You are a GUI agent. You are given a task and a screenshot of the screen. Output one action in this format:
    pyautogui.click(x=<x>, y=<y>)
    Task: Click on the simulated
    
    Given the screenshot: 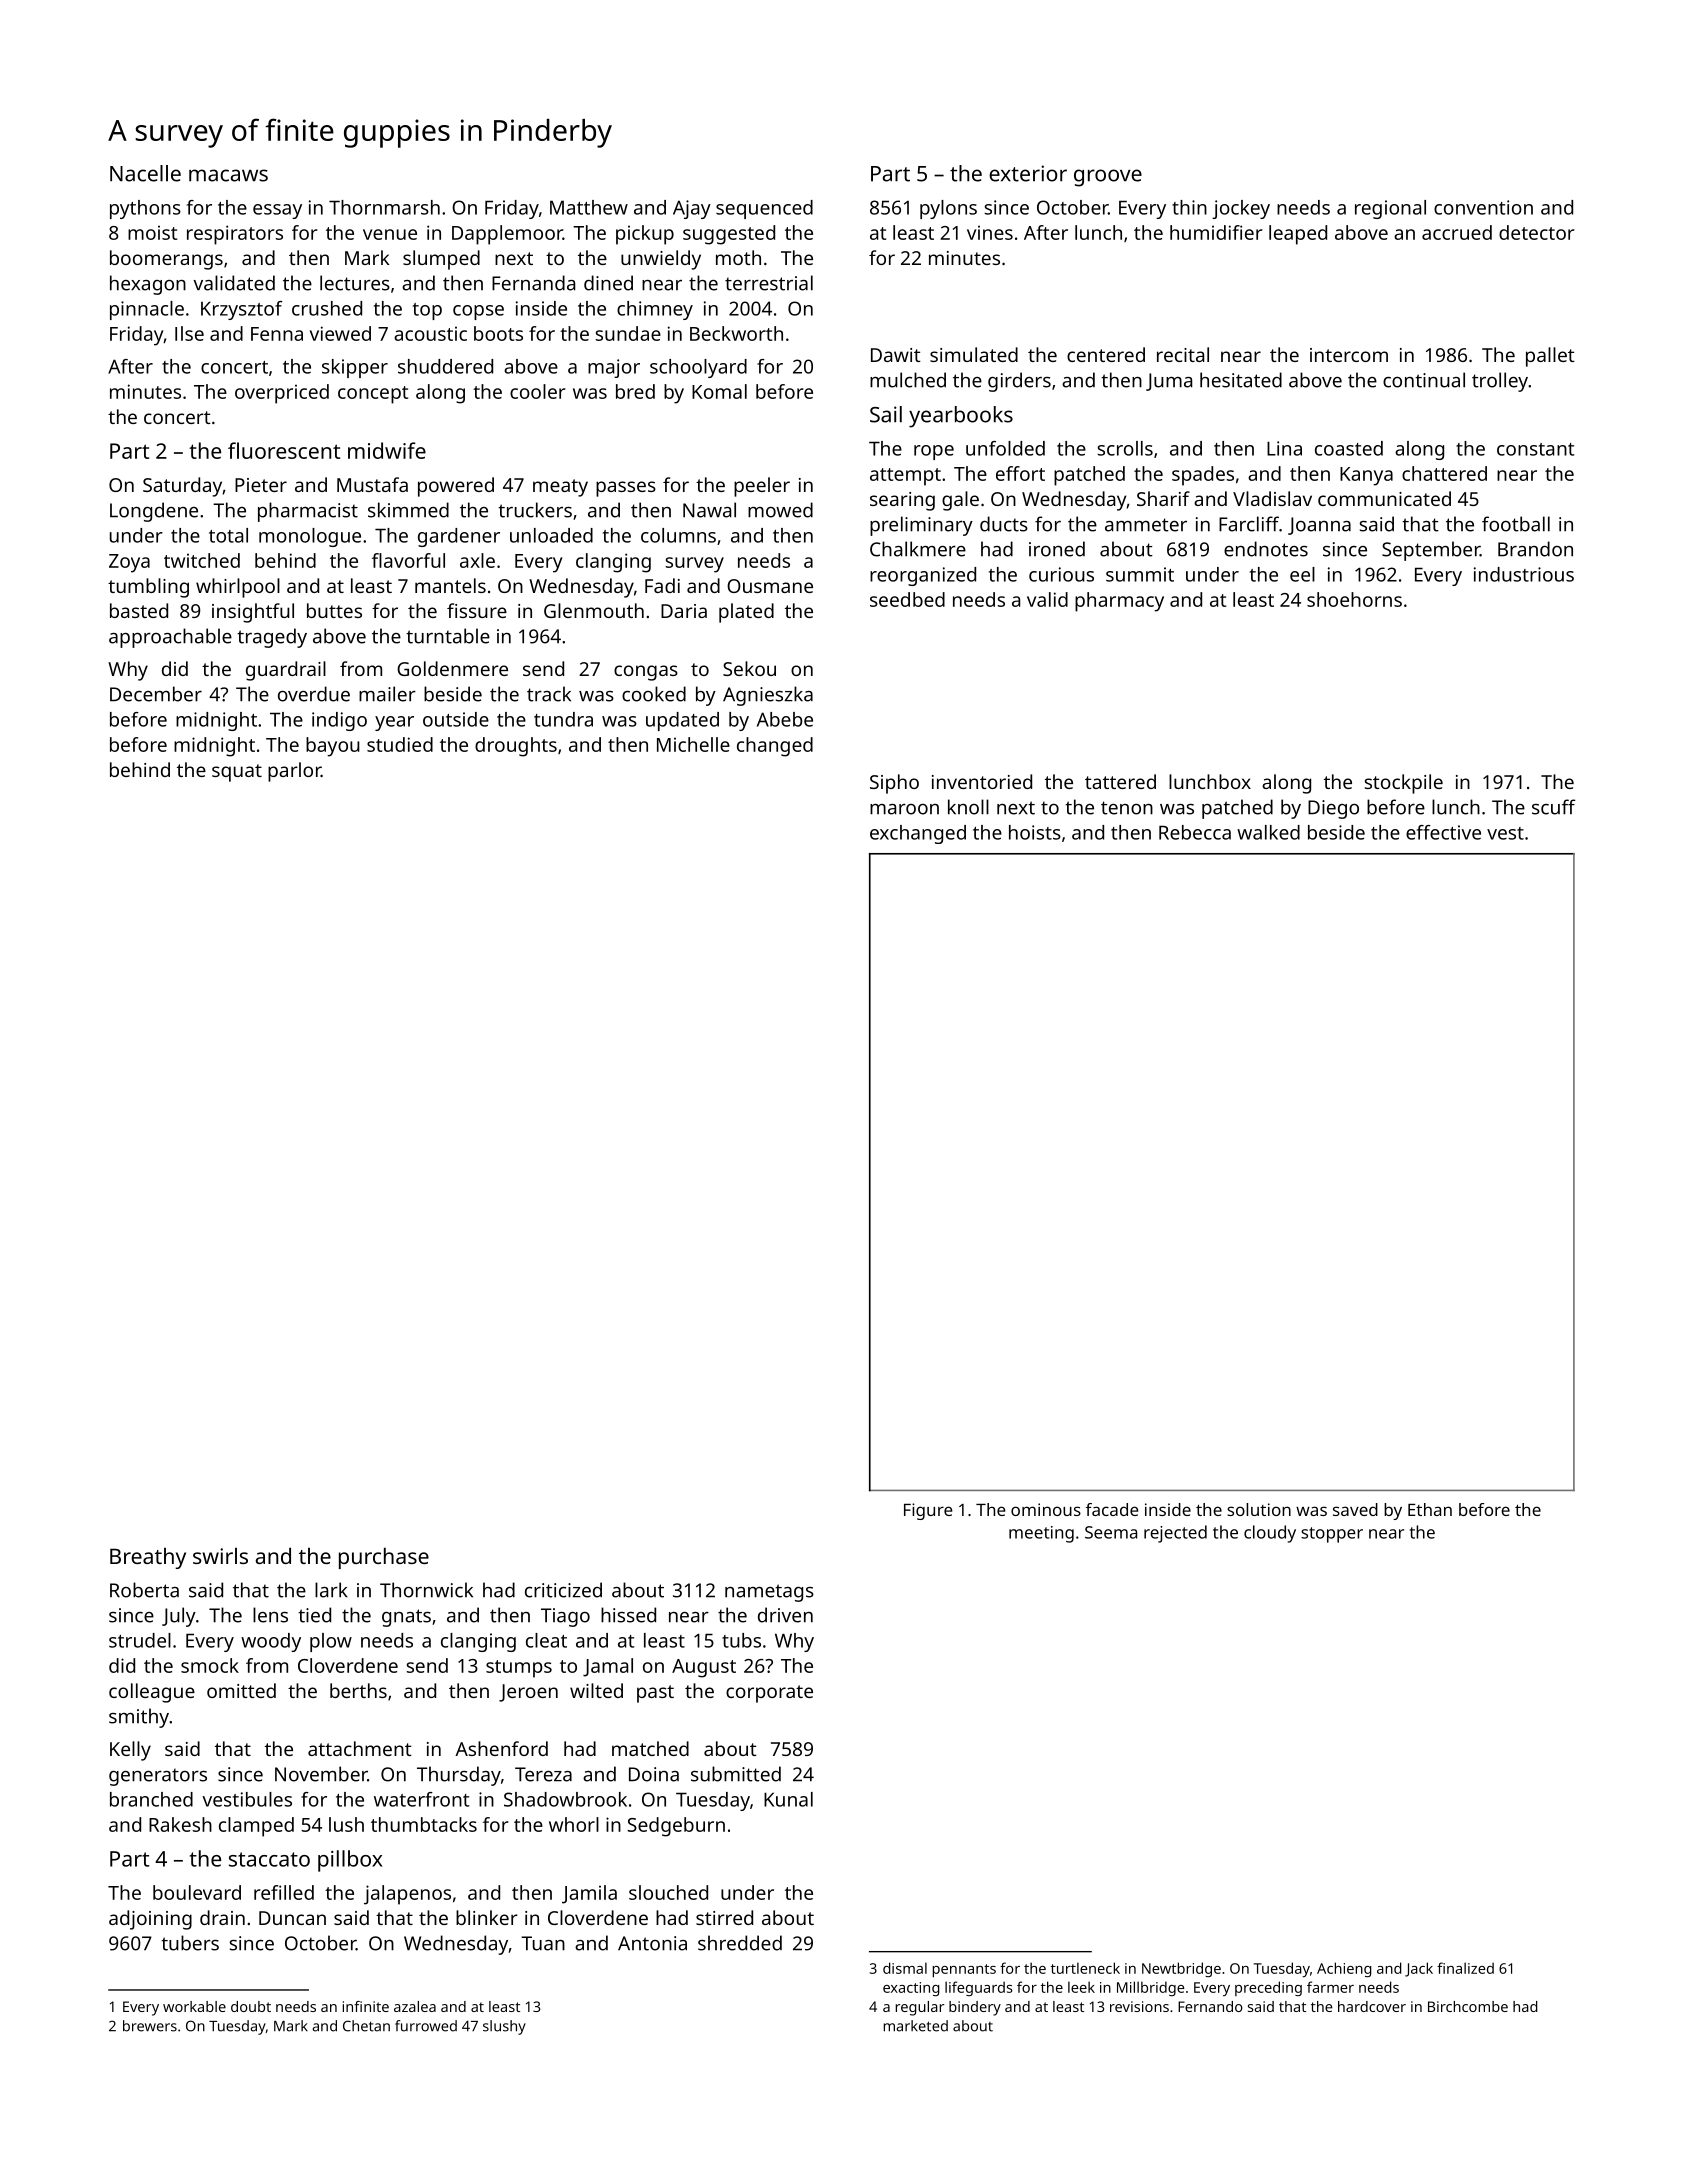 What is the action you would take?
    pyautogui.click(x=974, y=354)
